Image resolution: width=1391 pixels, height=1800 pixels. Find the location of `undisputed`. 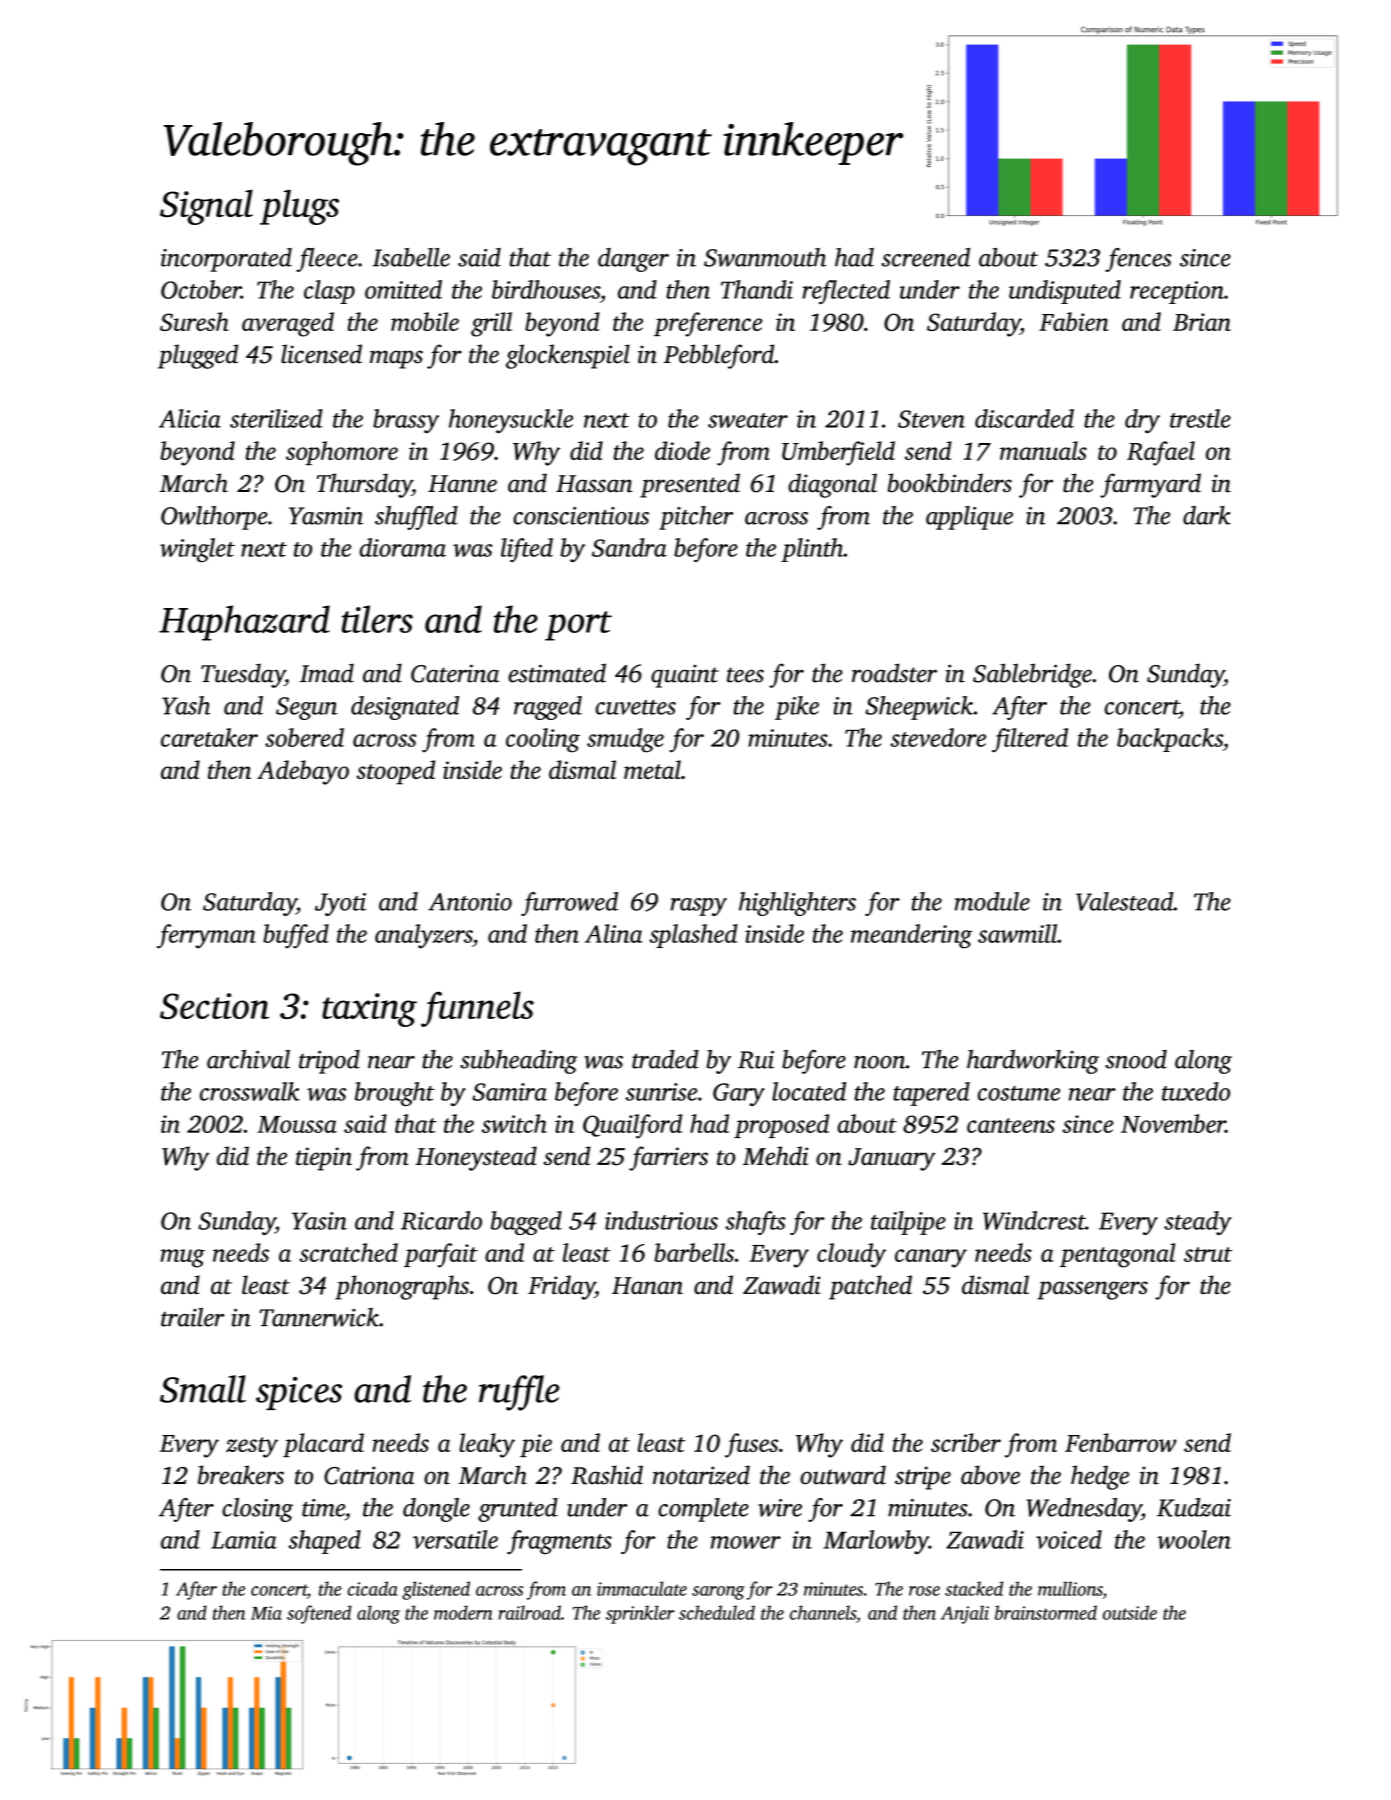

undisputed is located at coordinates (1065, 292).
